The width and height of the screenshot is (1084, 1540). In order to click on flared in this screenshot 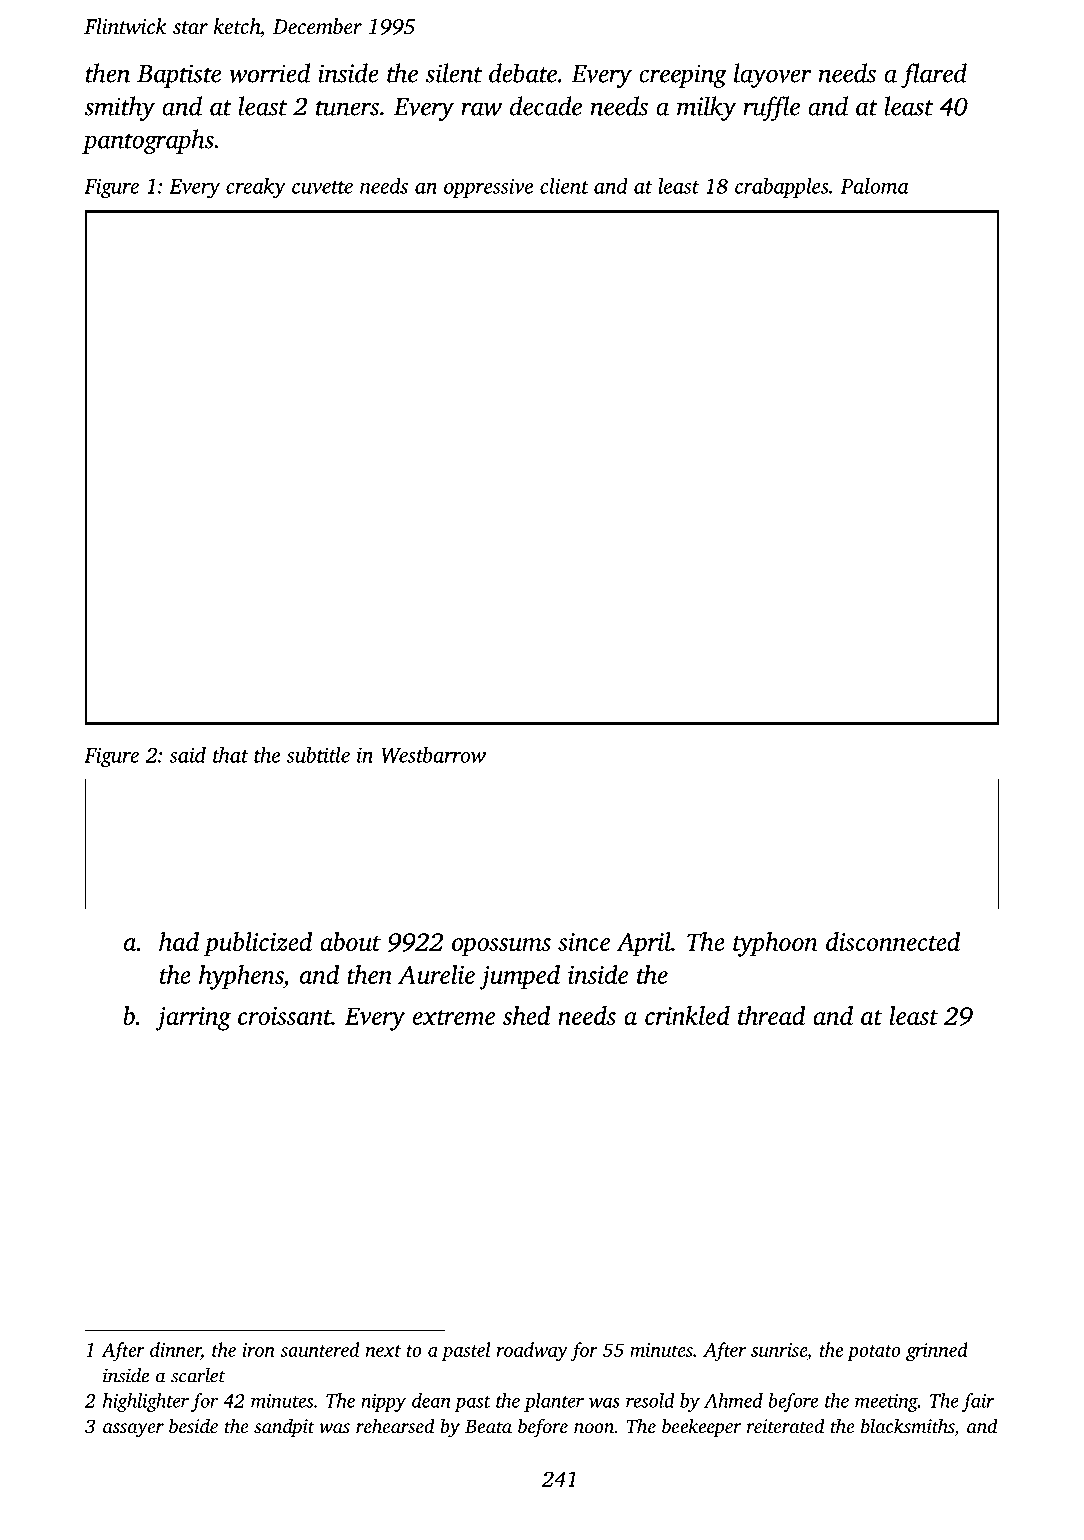, I will do `click(934, 75)`.
